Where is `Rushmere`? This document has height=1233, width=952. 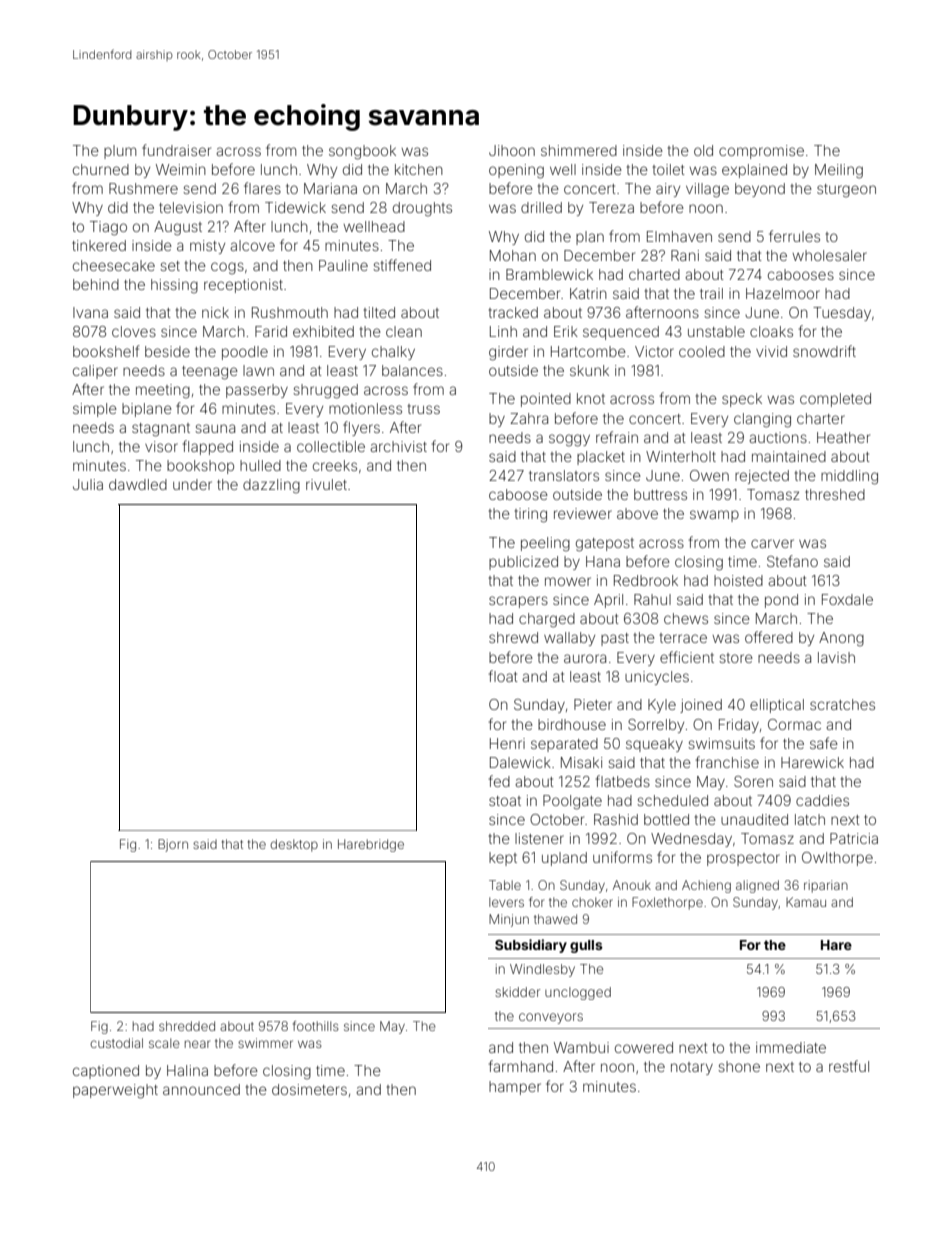
Rushmere is located at coordinates (143, 188).
